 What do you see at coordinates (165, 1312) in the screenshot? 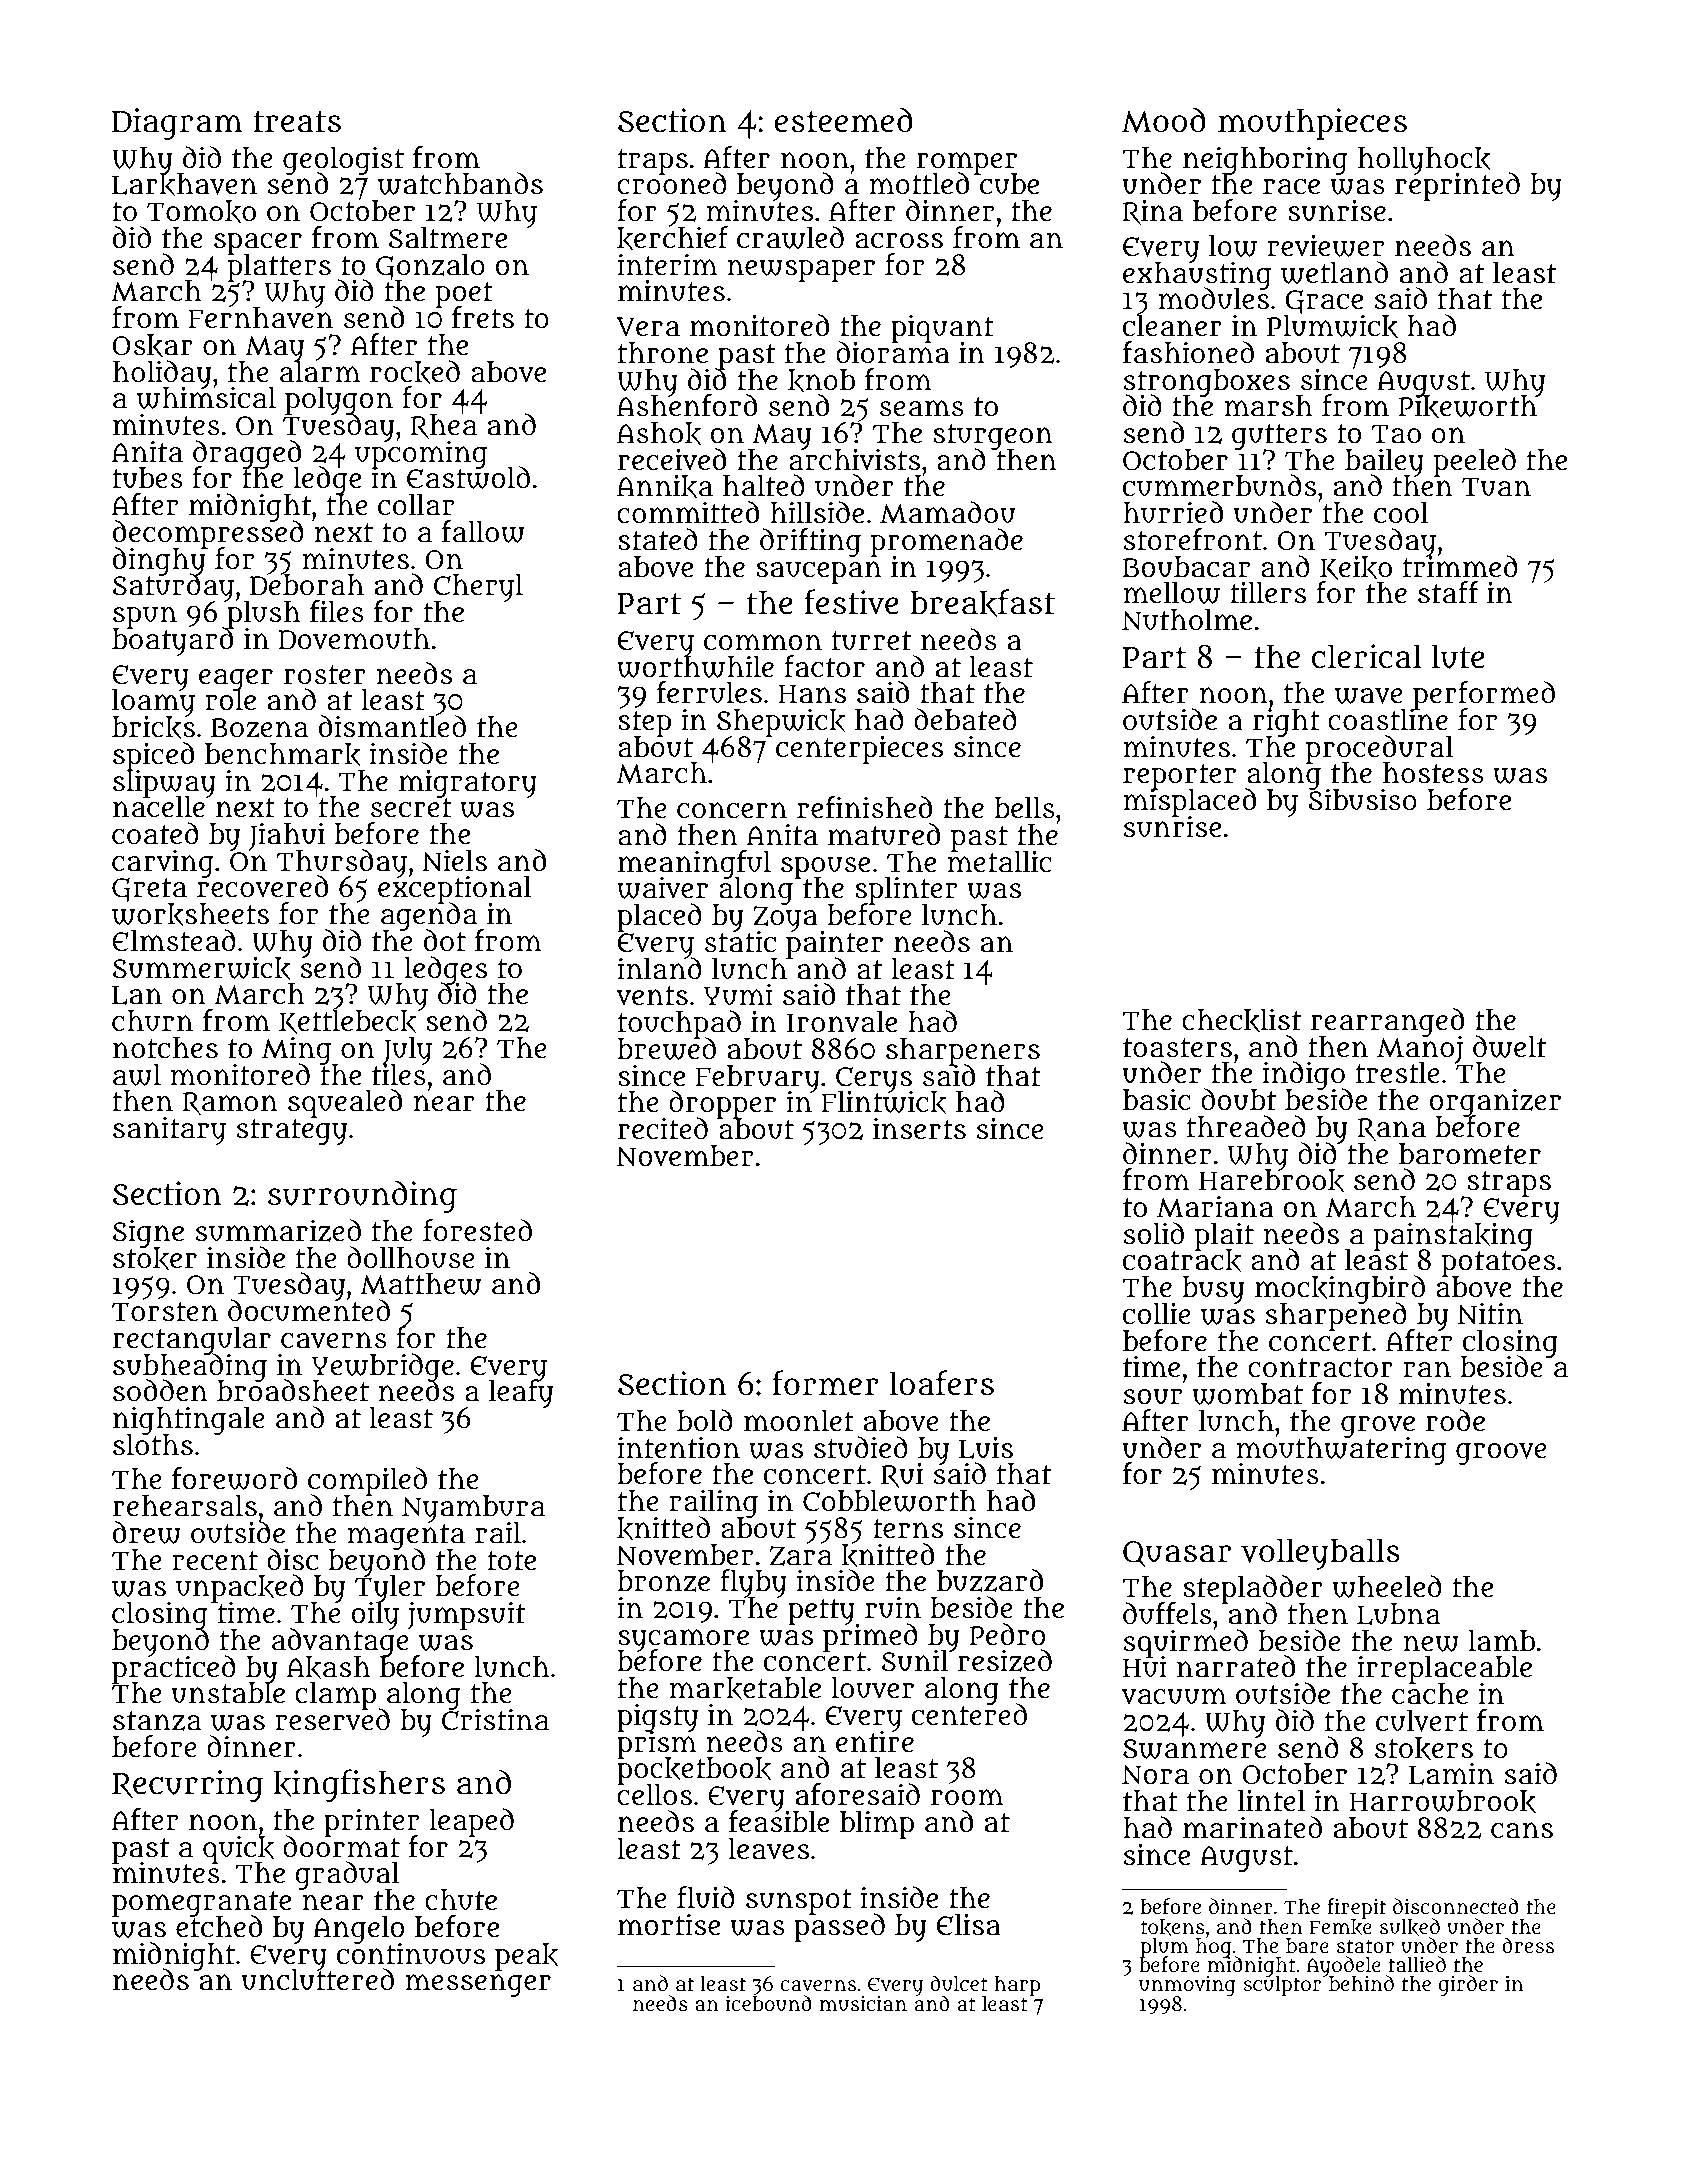
I see `Torsten` at bounding box center [165, 1312].
